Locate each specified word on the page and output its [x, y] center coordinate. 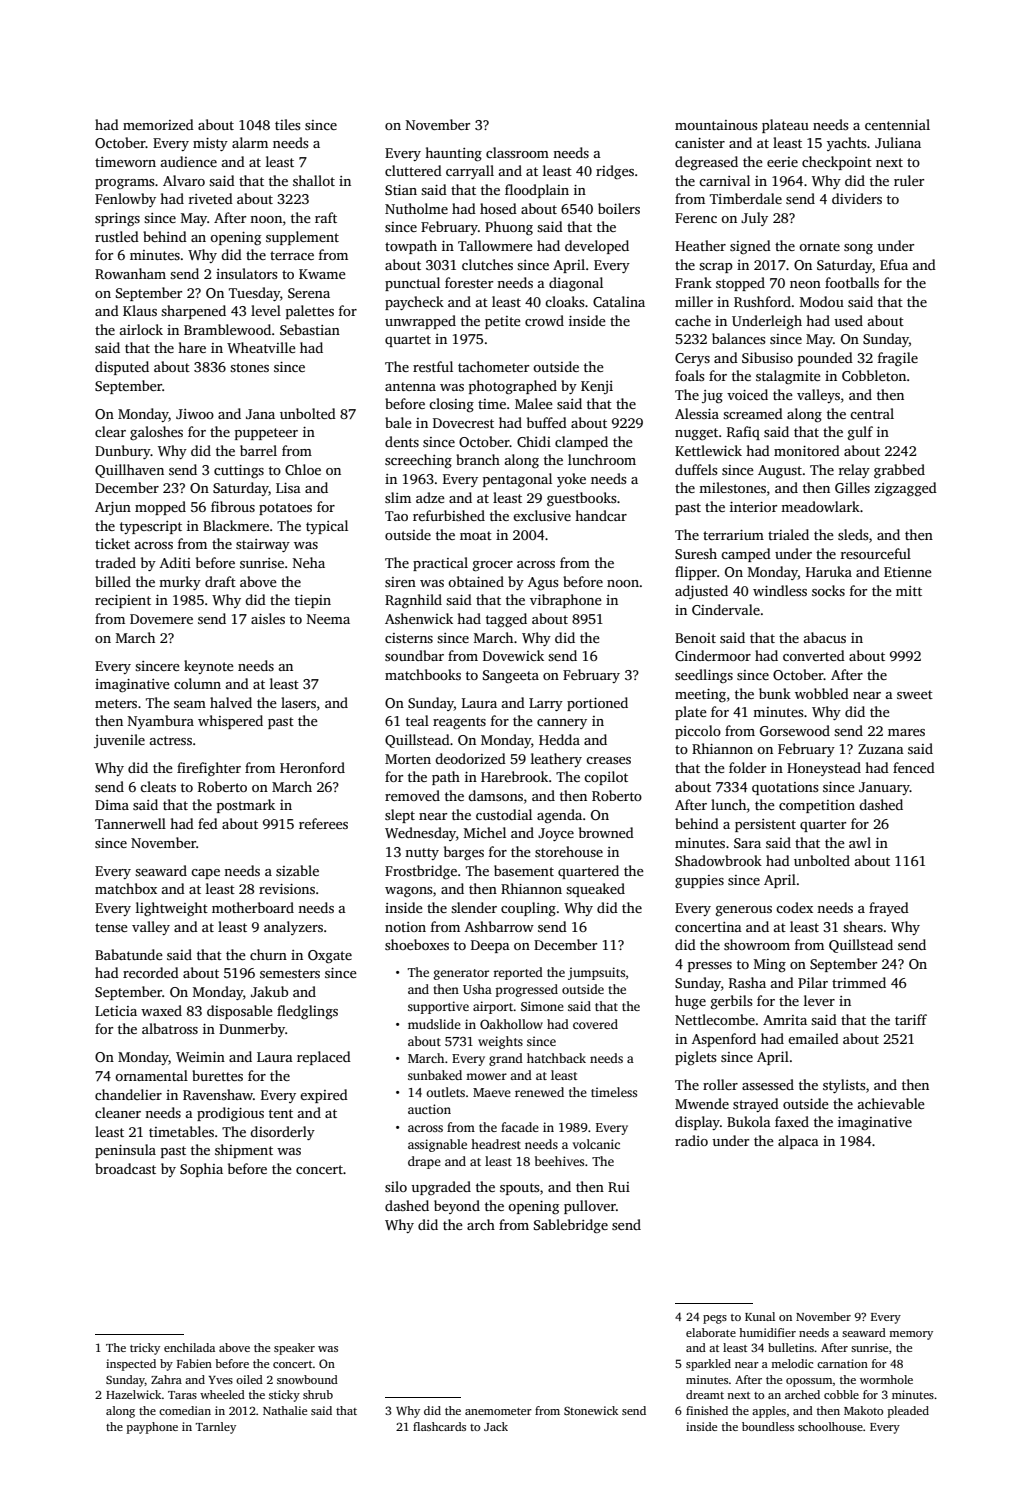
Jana [260, 414]
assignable [437, 1145]
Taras [182, 1395]
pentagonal [517, 480]
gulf [860, 433]
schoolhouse [830, 1426]
